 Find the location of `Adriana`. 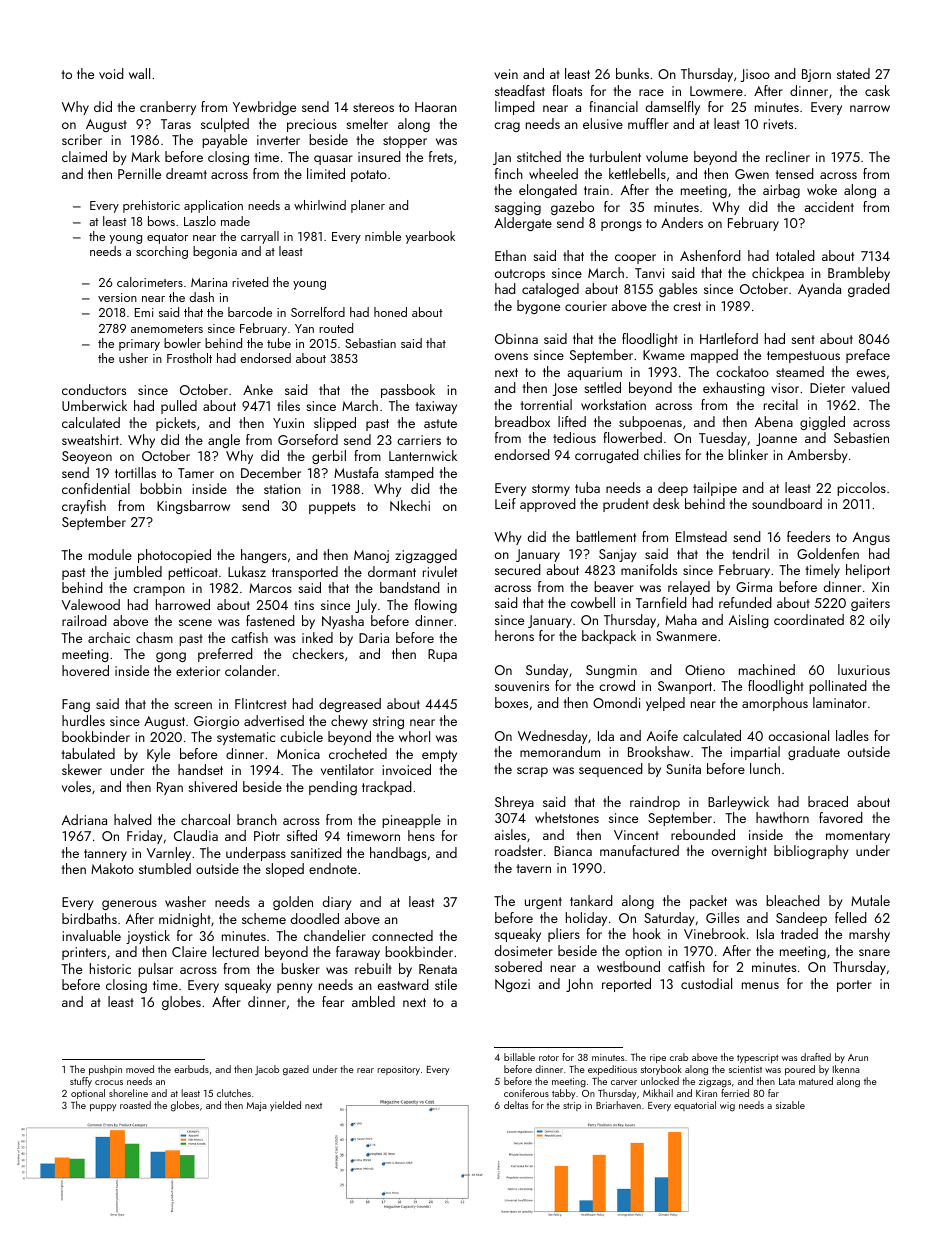

Adriana is located at coordinates (84, 819).
